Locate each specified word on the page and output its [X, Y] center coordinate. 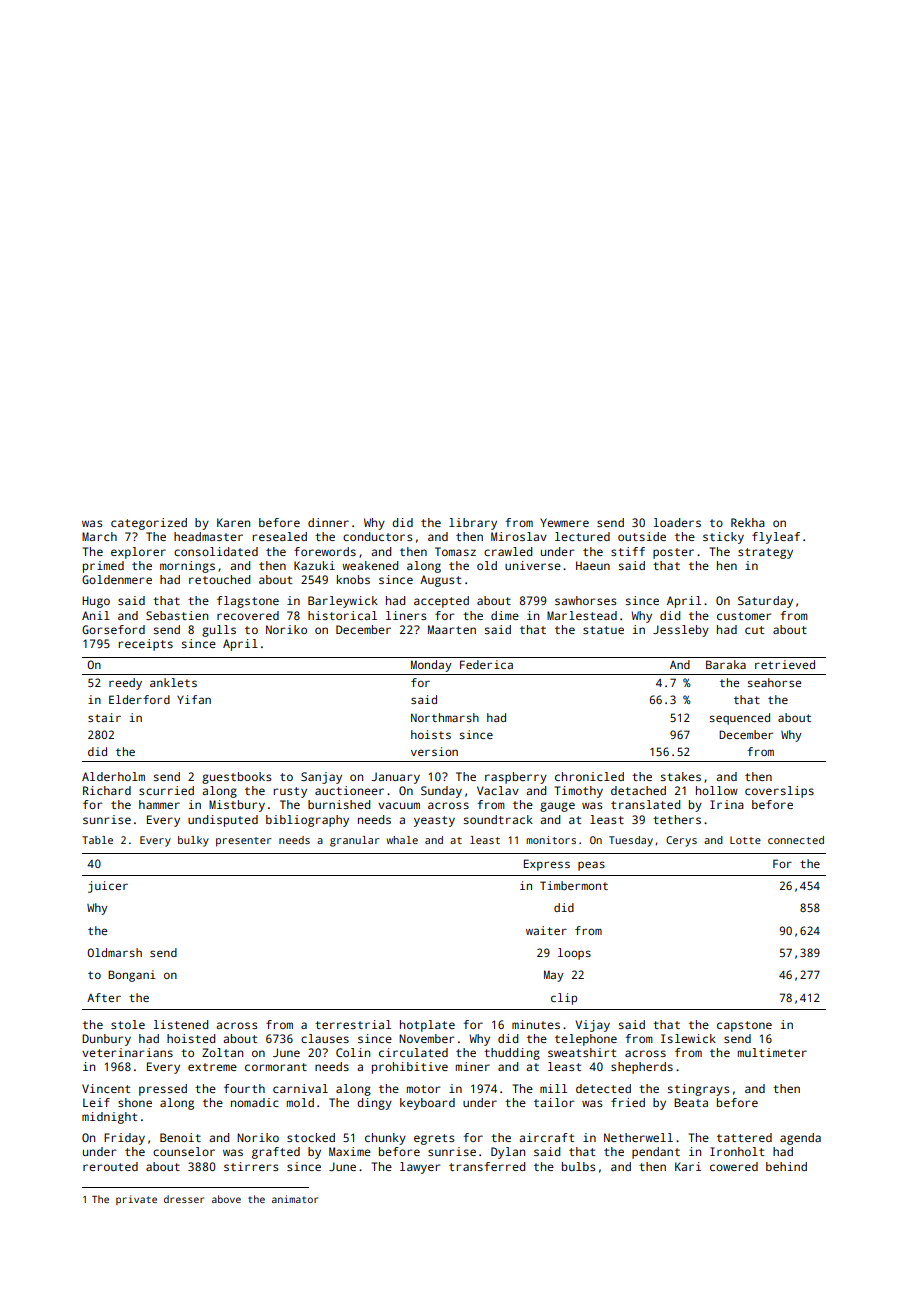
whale [402, 840]
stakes [681, 776]
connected [796, 840]
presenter [244, 842]
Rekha [748, 522]
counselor [184, 1151]
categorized [149, 524]
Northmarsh [445, 717]
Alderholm [113, 776]
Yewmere [564, 522]
